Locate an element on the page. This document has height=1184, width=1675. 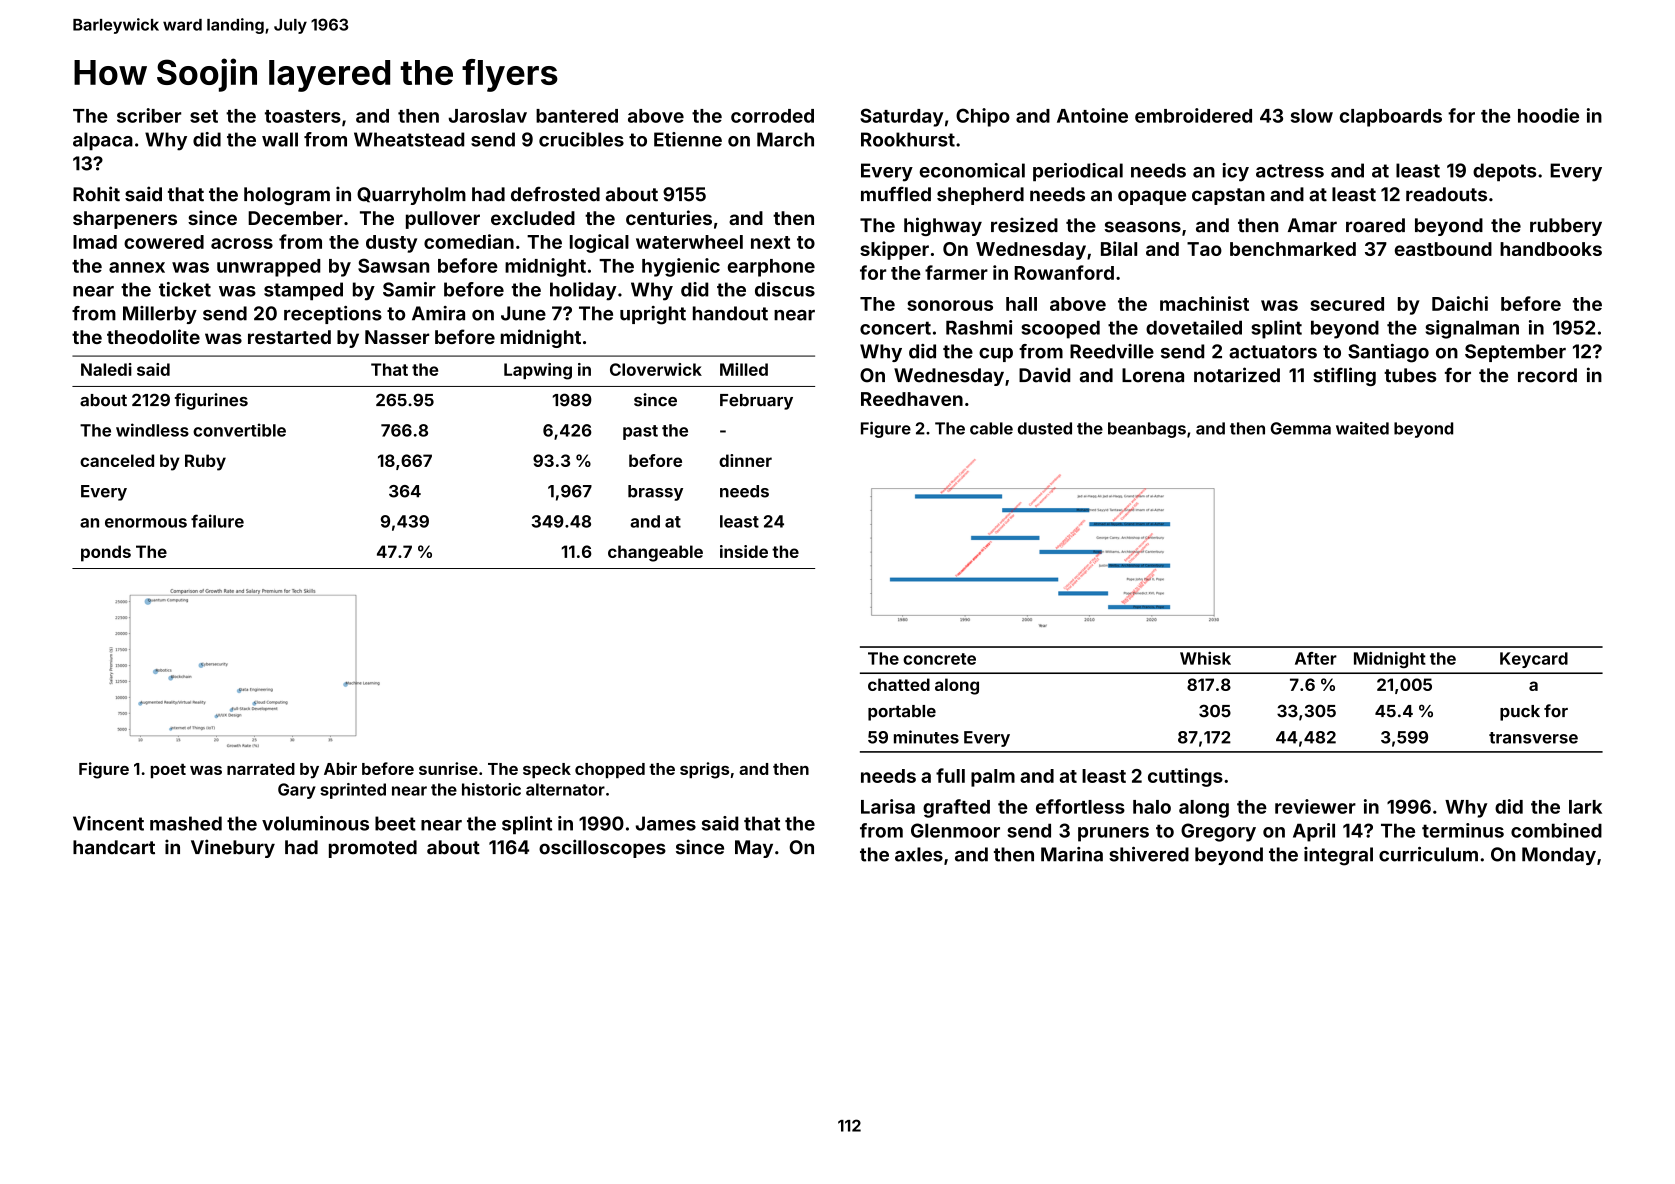
notarized is located at coordinates (1237, 375).
